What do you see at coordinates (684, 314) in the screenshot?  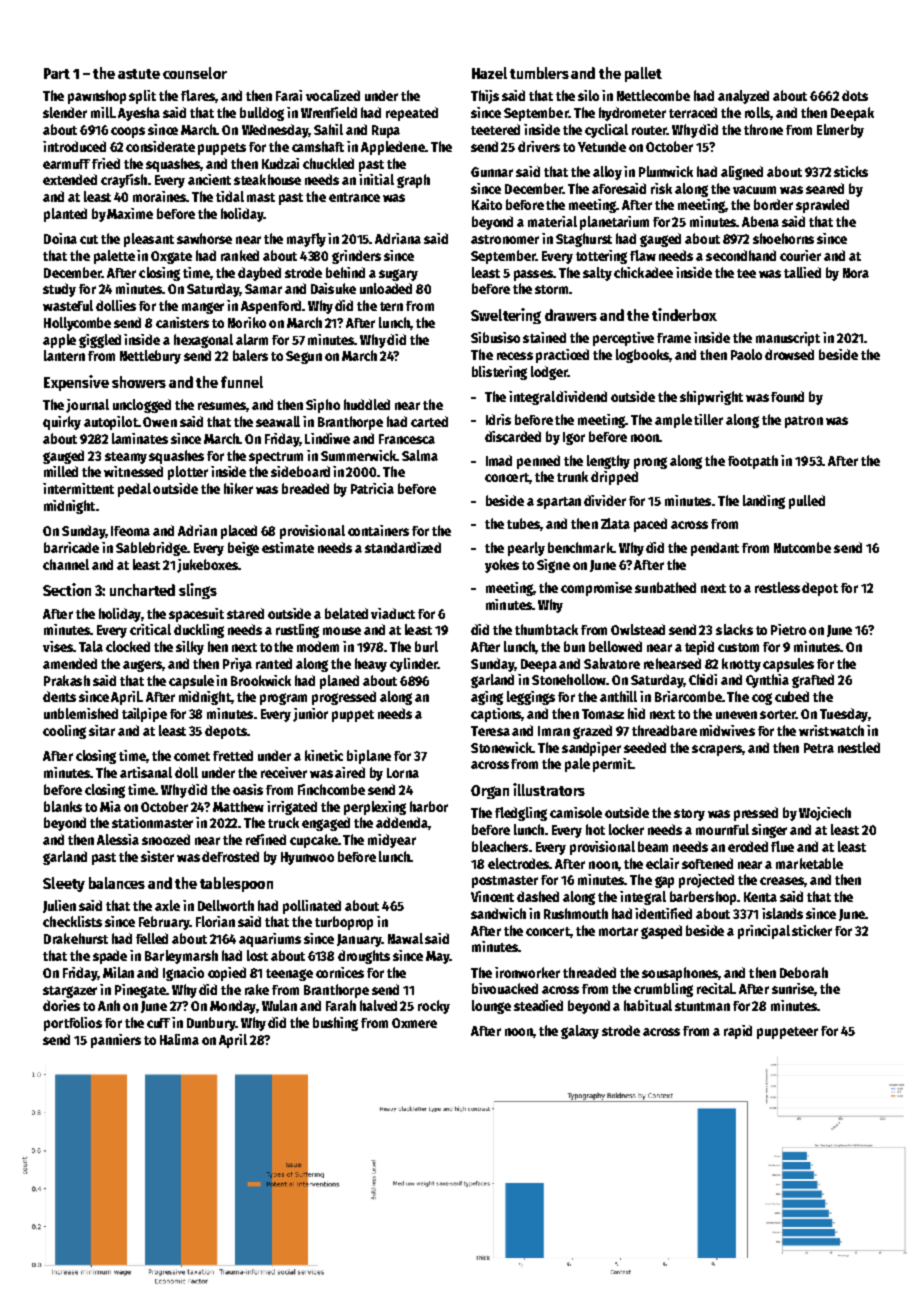 I see `tinderbox` at bounding box center [684, 314].
